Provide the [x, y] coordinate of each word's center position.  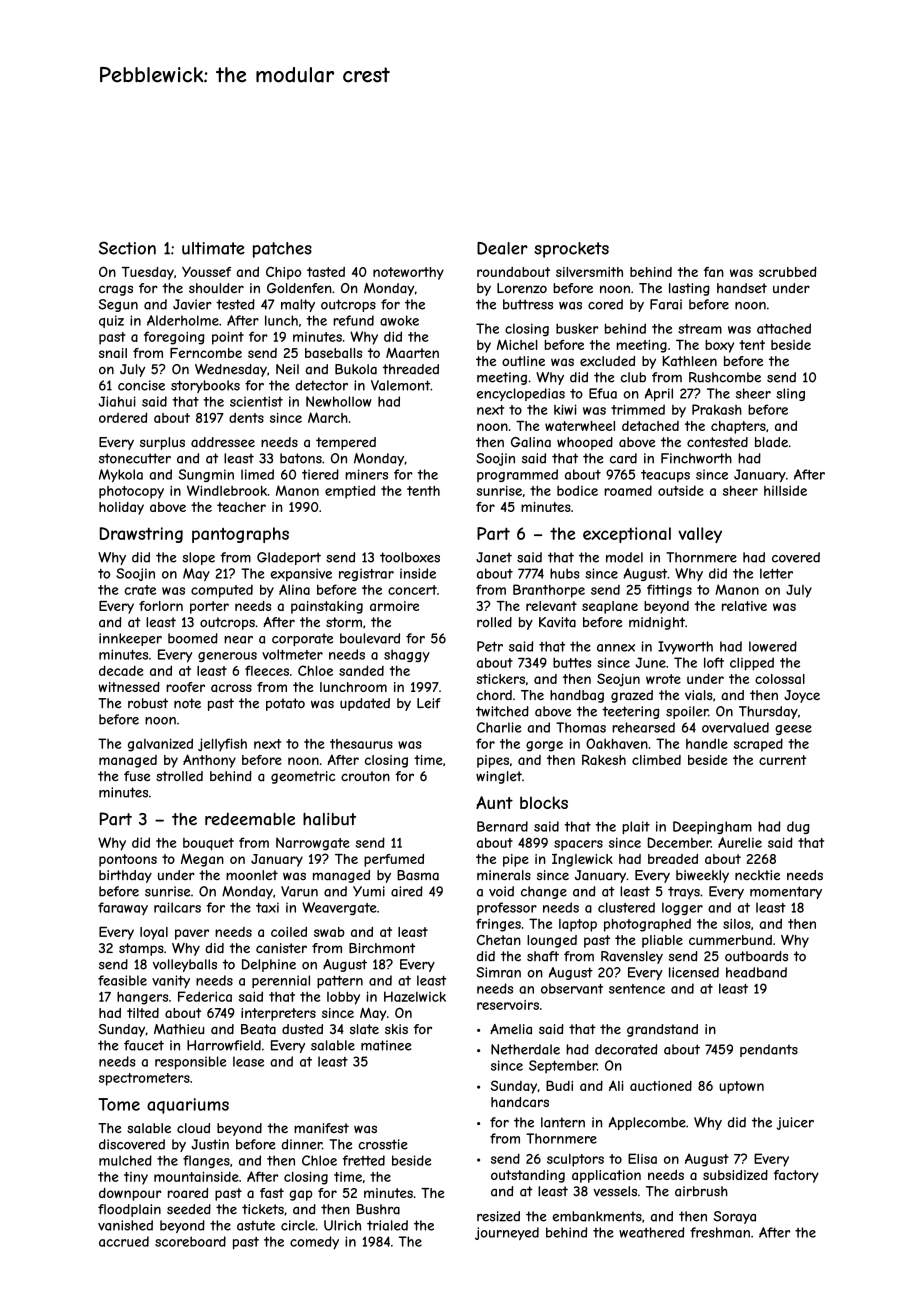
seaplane [610, 607]
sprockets [571, 250]
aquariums [188, 1106]
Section [127, 248]
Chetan [499, 940]
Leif [429, 703]
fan [714, 272]
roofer [185, 687]
